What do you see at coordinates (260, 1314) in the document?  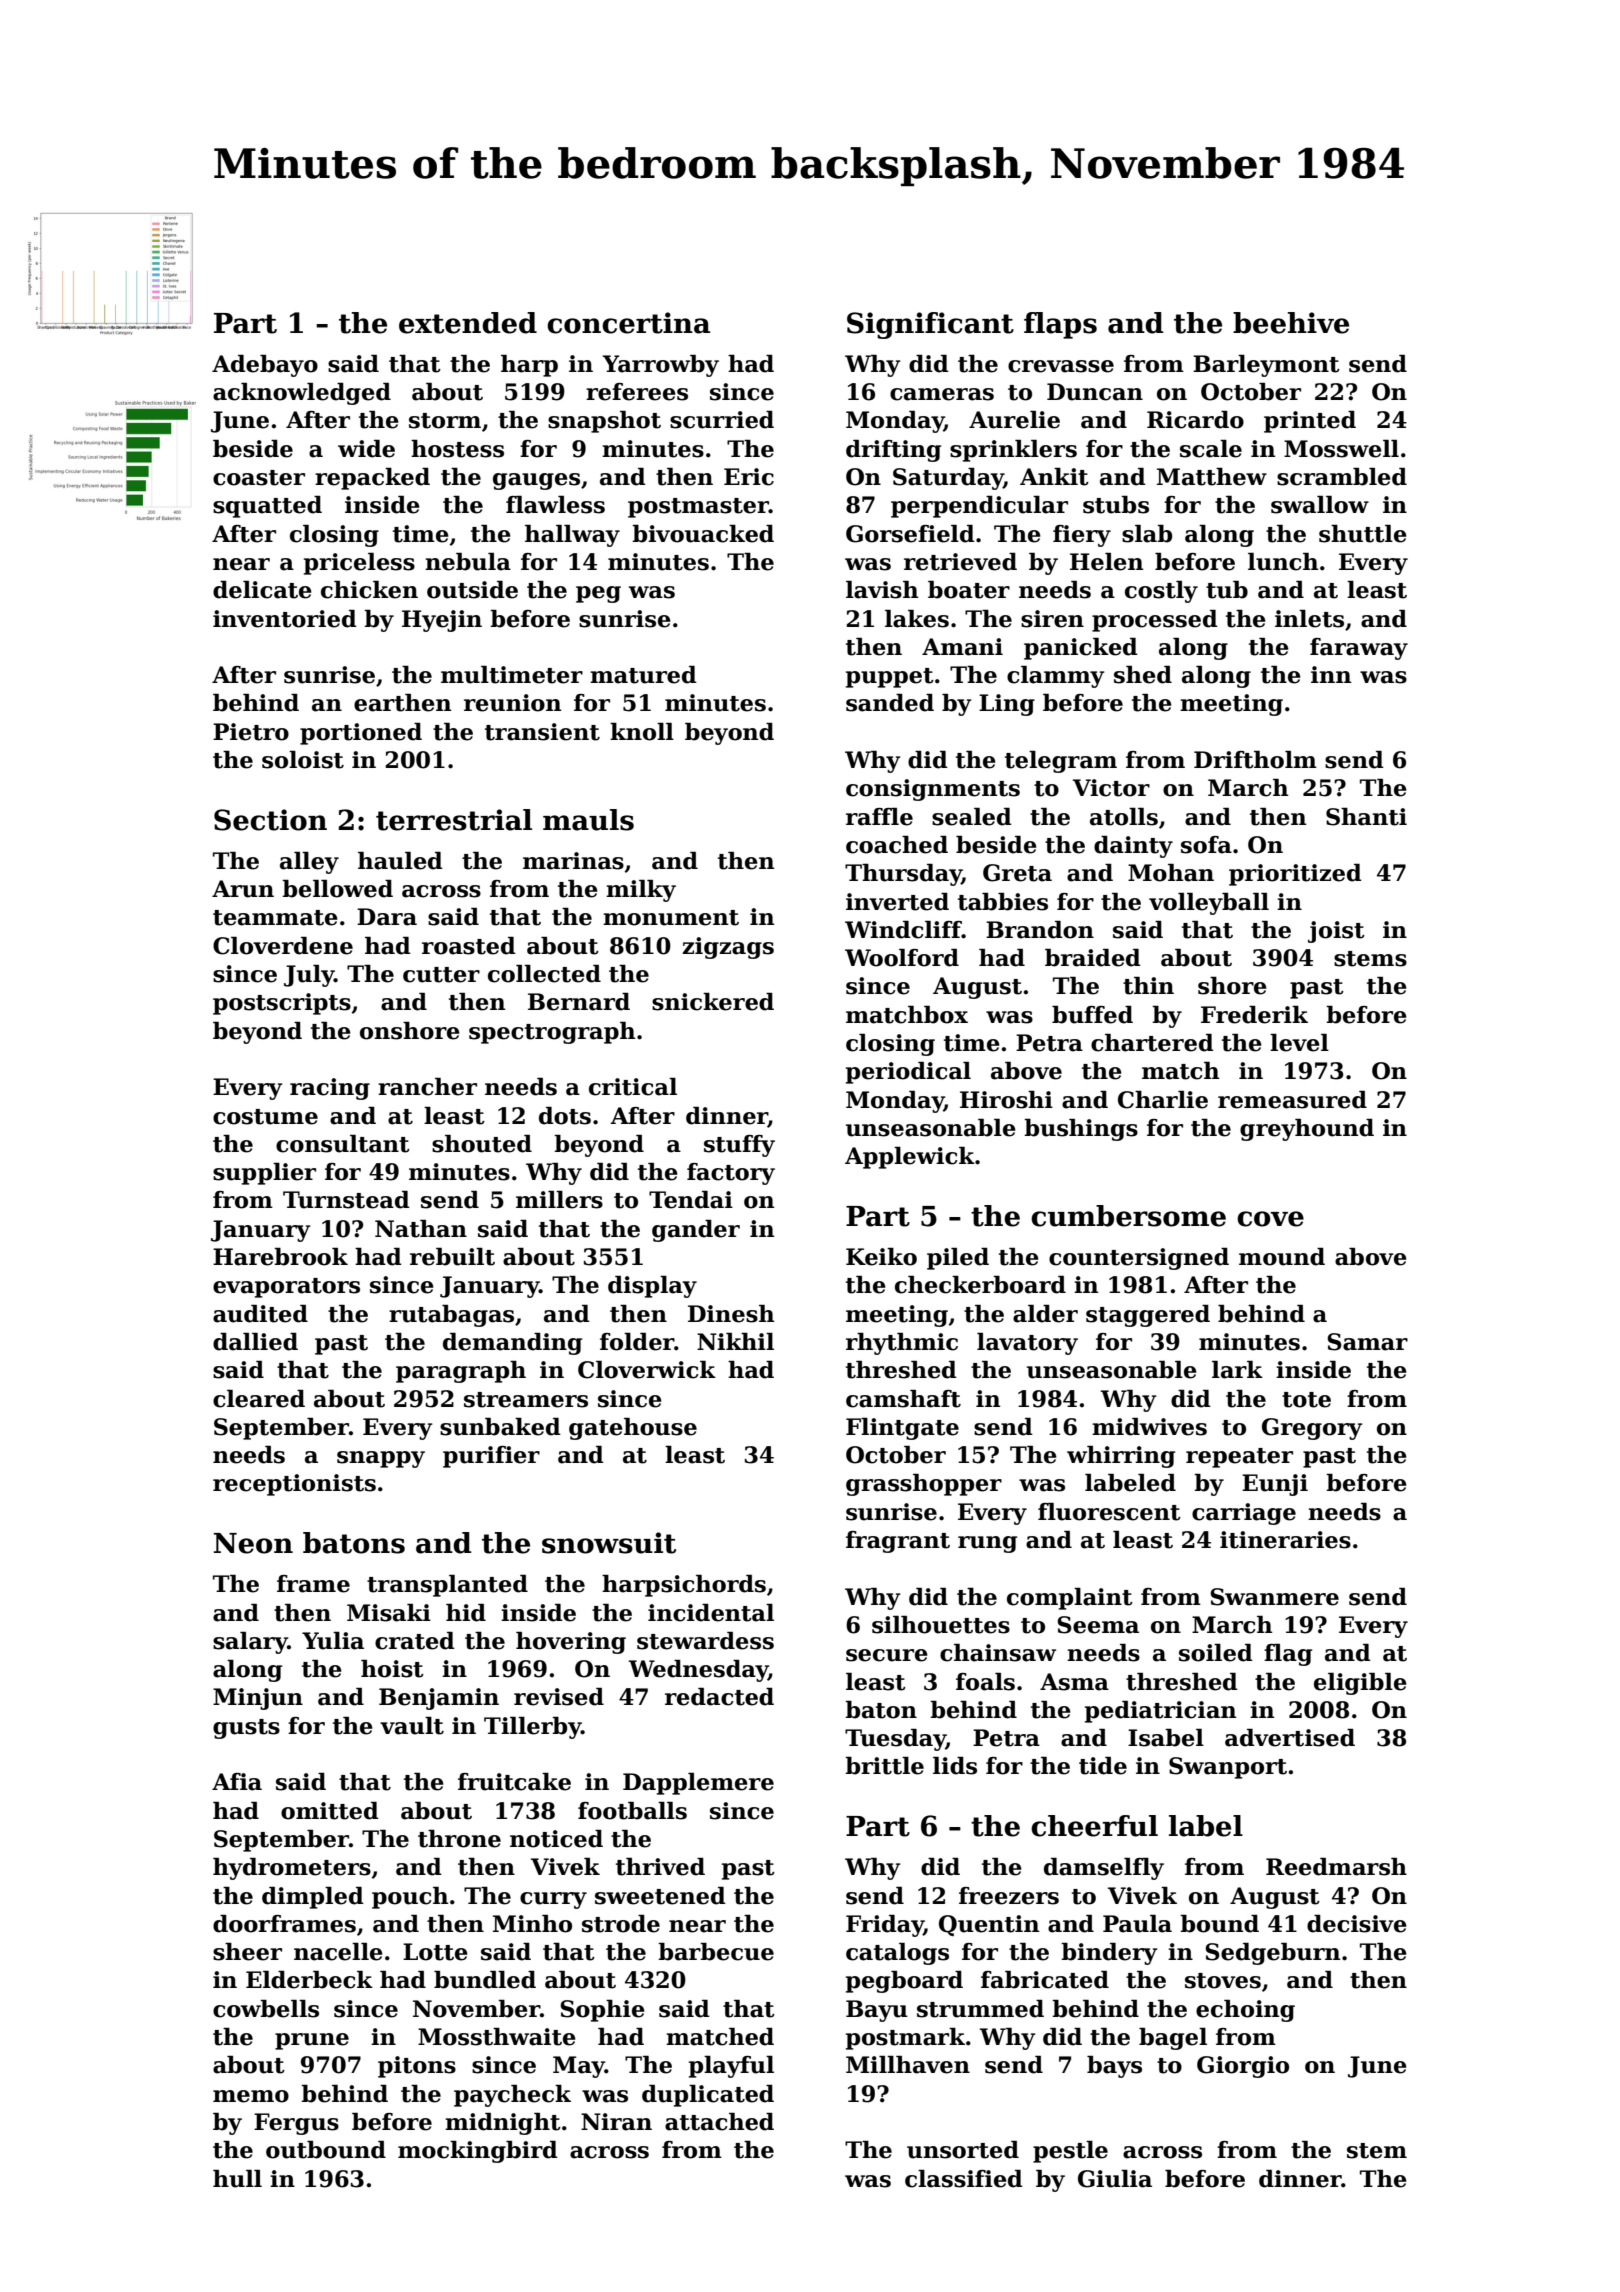 I see `audited` at bounding box center [260, 1314].
